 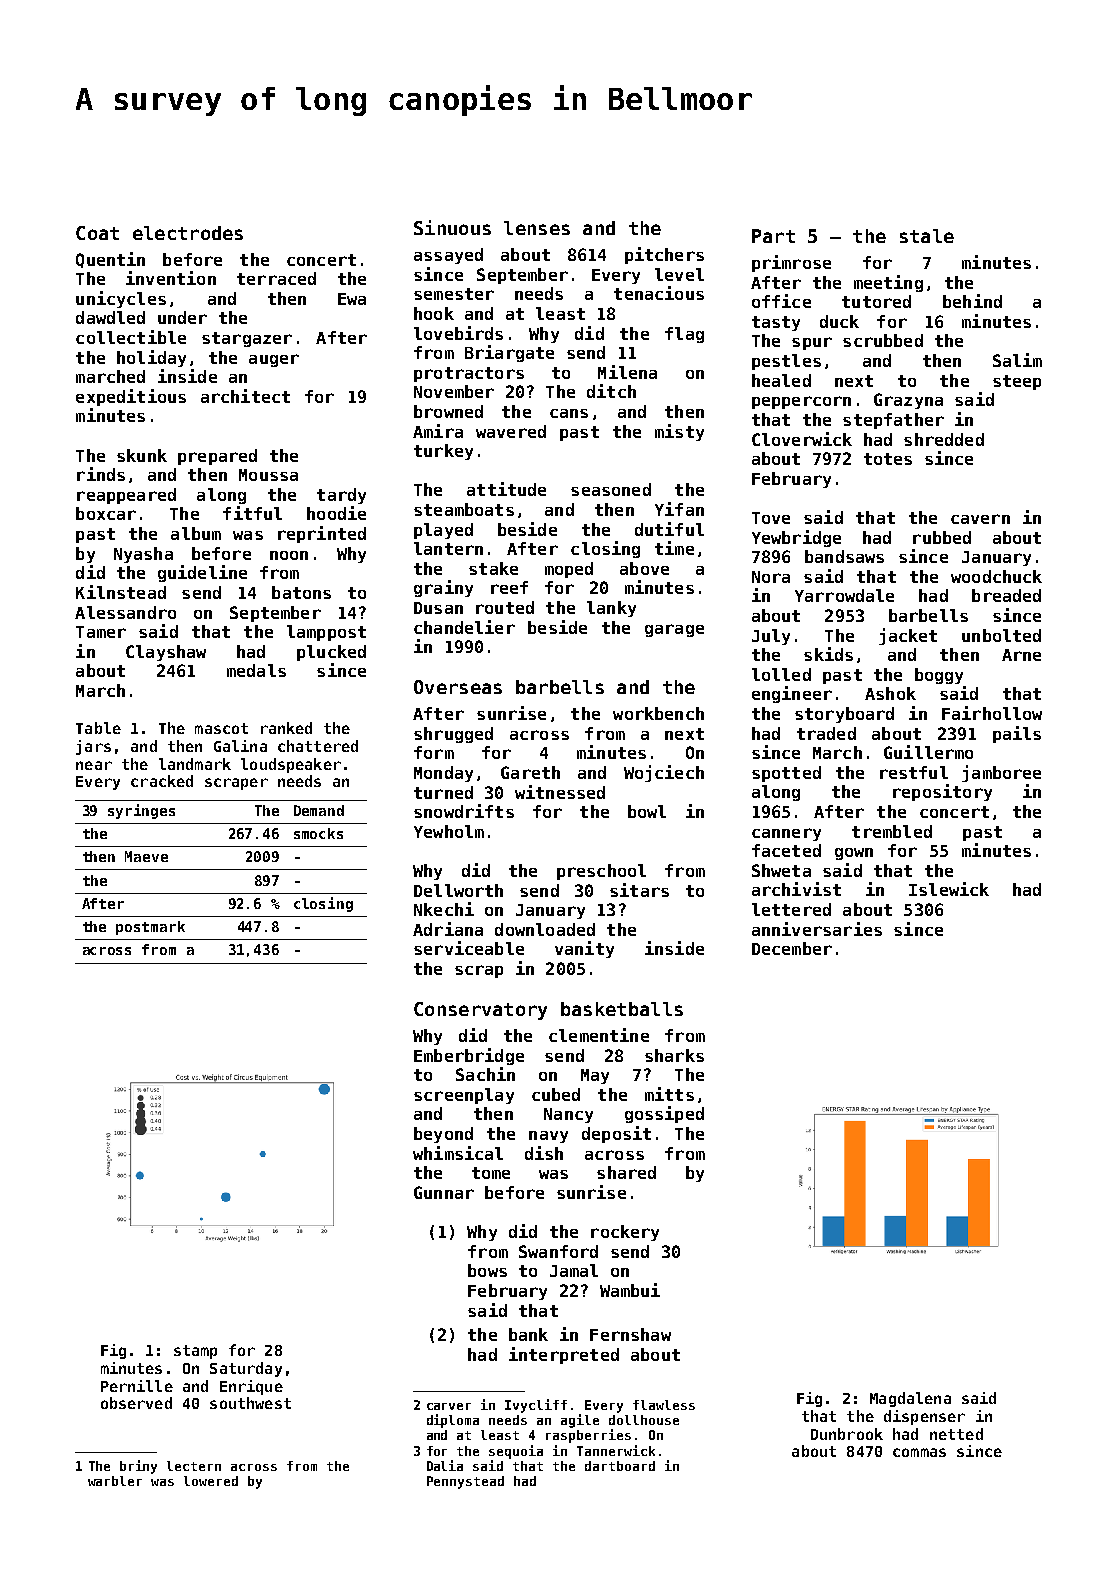 I want to click on postmark, so click(x=150, y=928).
